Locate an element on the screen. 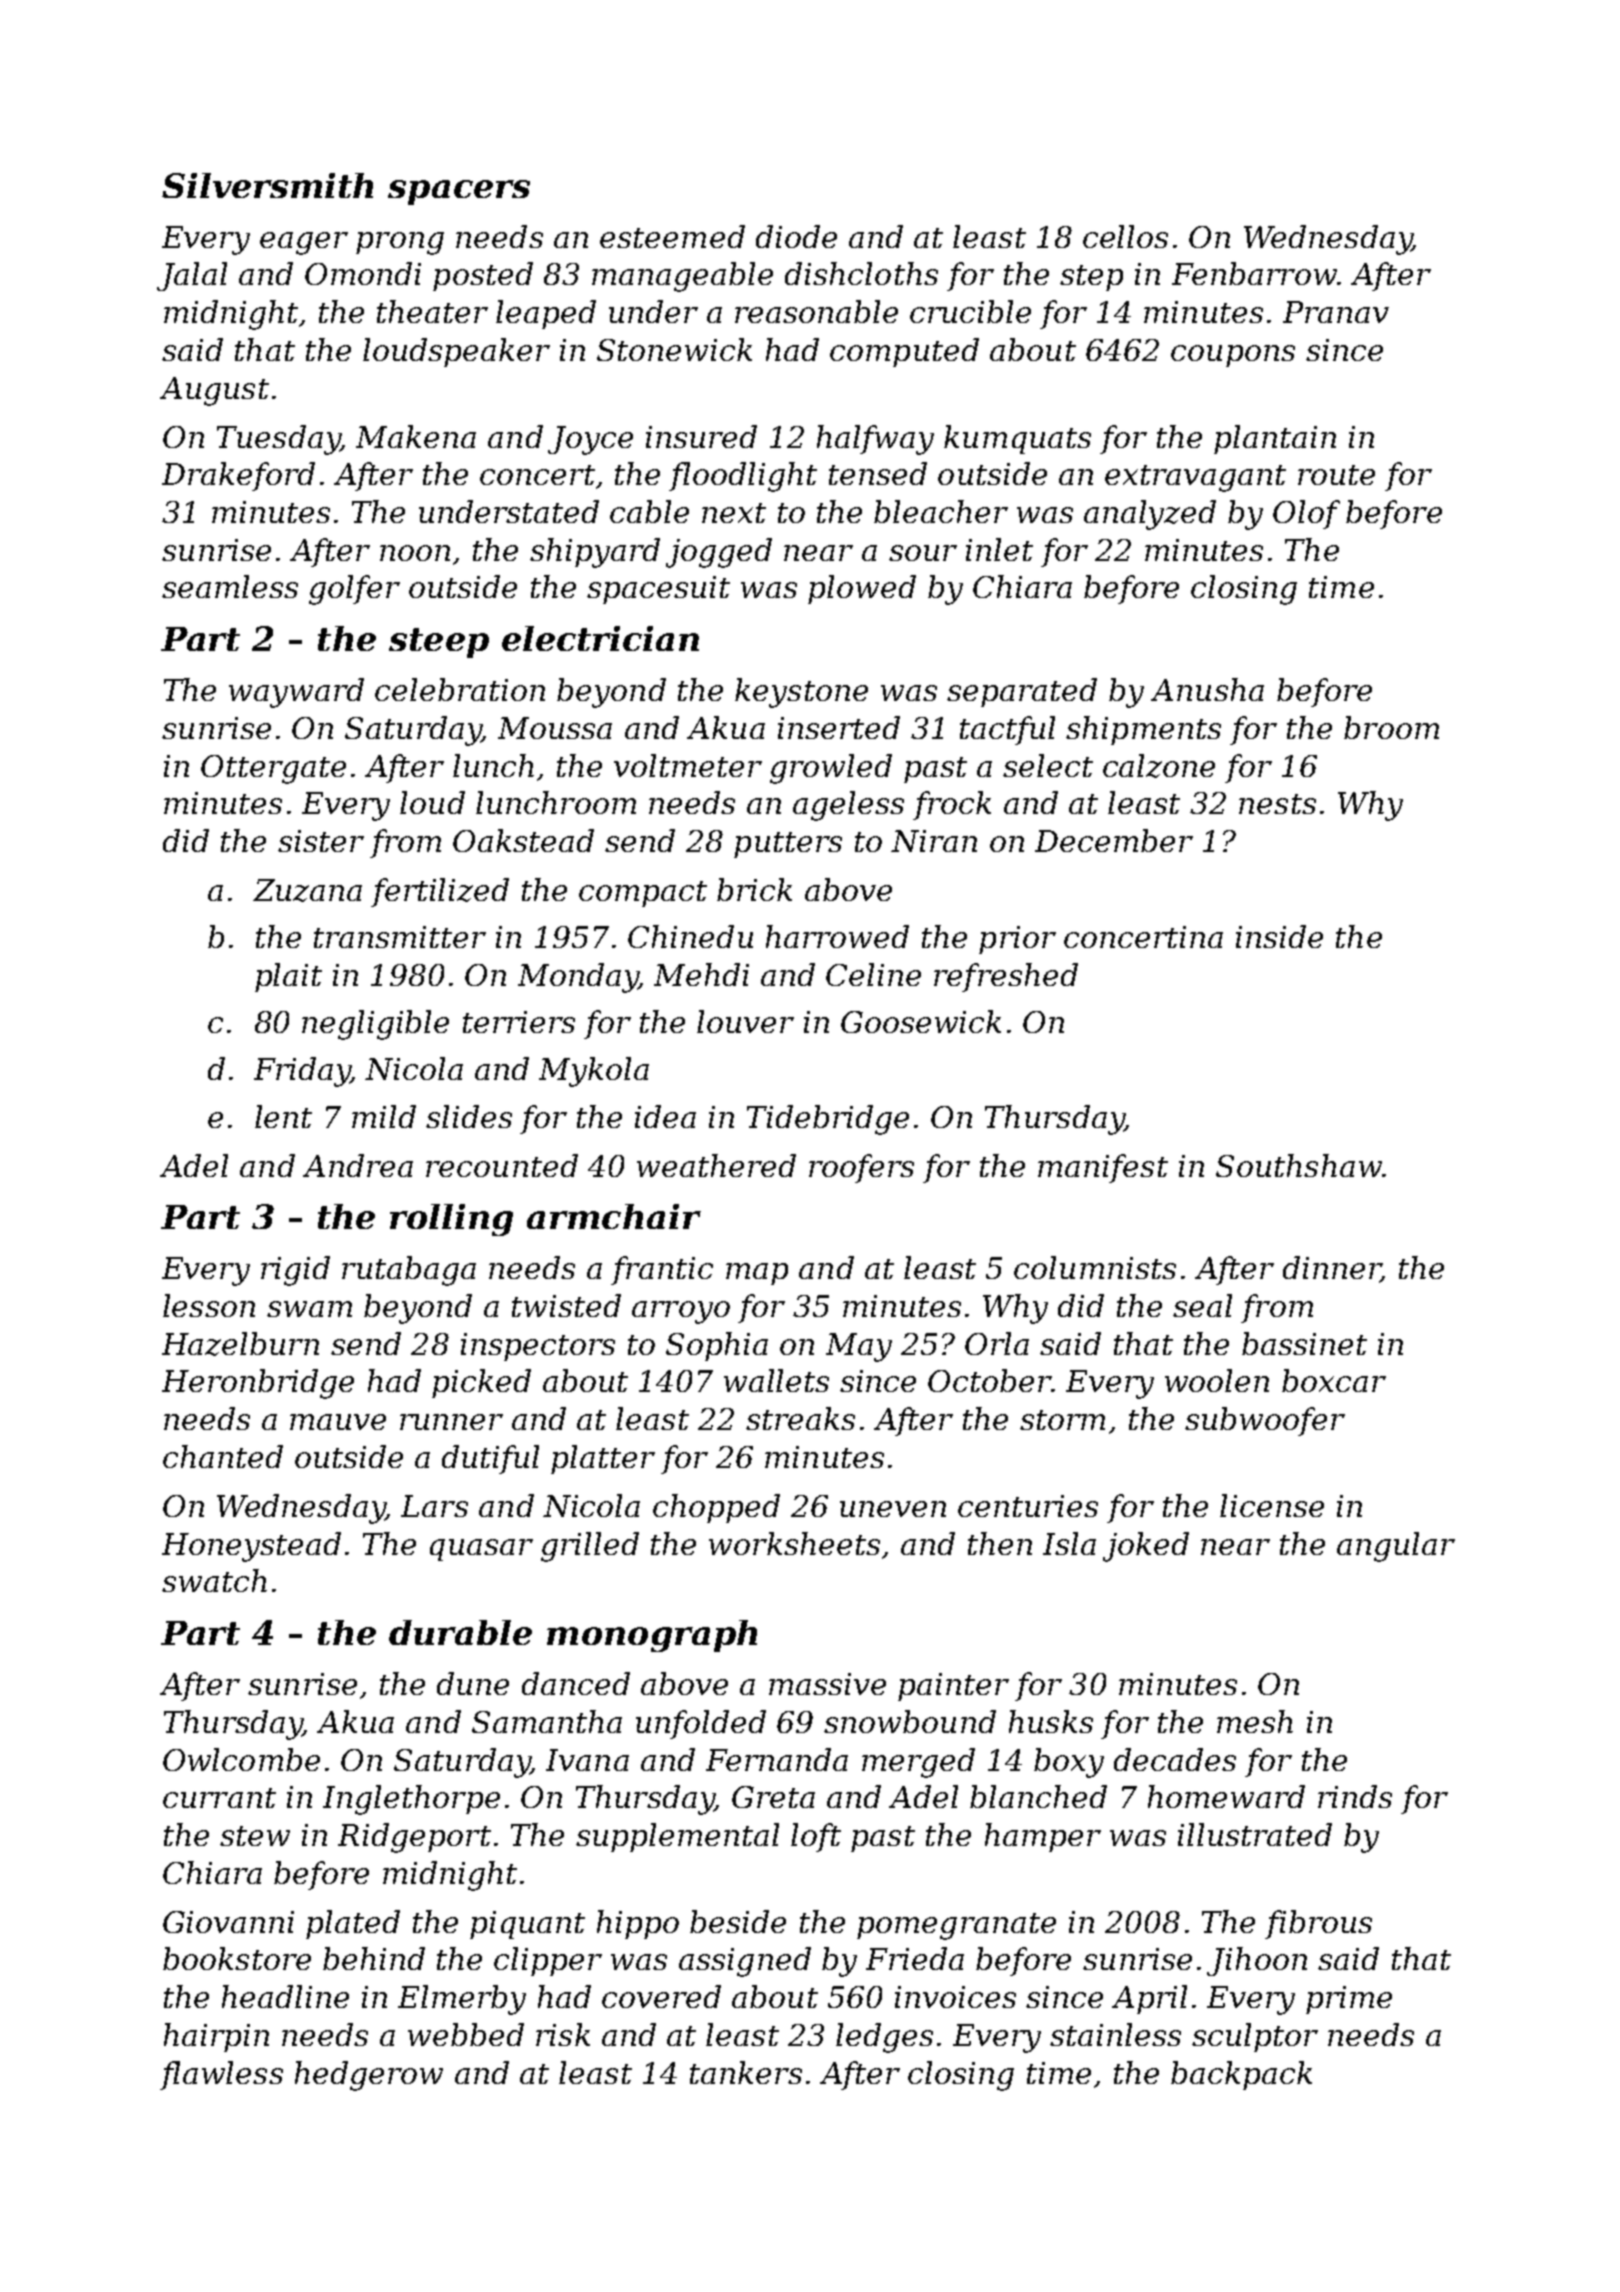 This screenshot has width=1620, height=2292. cellos is located at coordinates (1125, 236).
